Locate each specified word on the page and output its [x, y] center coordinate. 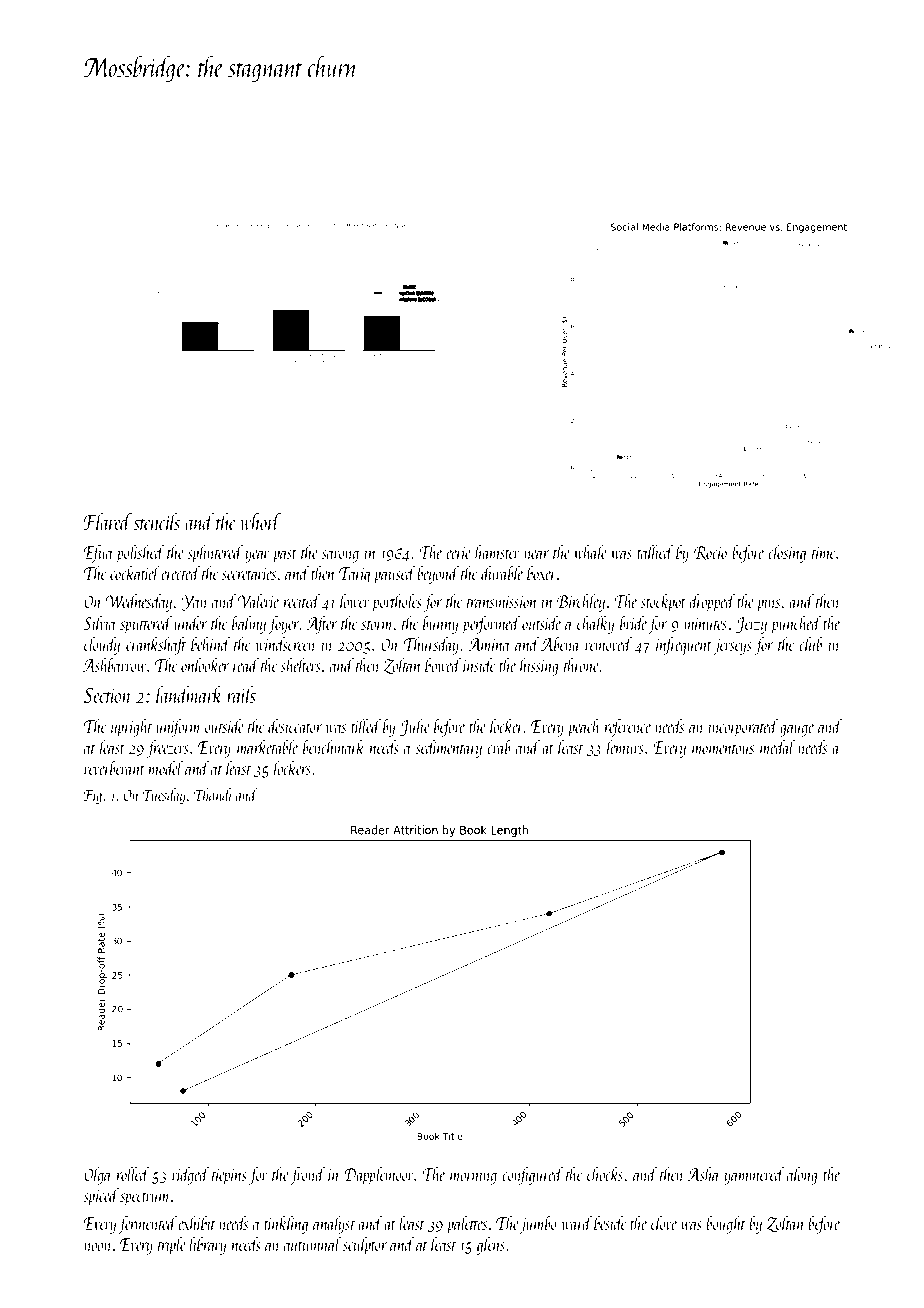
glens [491, 1246]
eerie [458, 553]
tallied [655, 552]
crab [499, 747]
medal [778, 747]
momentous [723, 749]
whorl [260, 521]
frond [307, 1176]
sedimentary [448, 749]
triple [172, 1246]
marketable [267, 747]
